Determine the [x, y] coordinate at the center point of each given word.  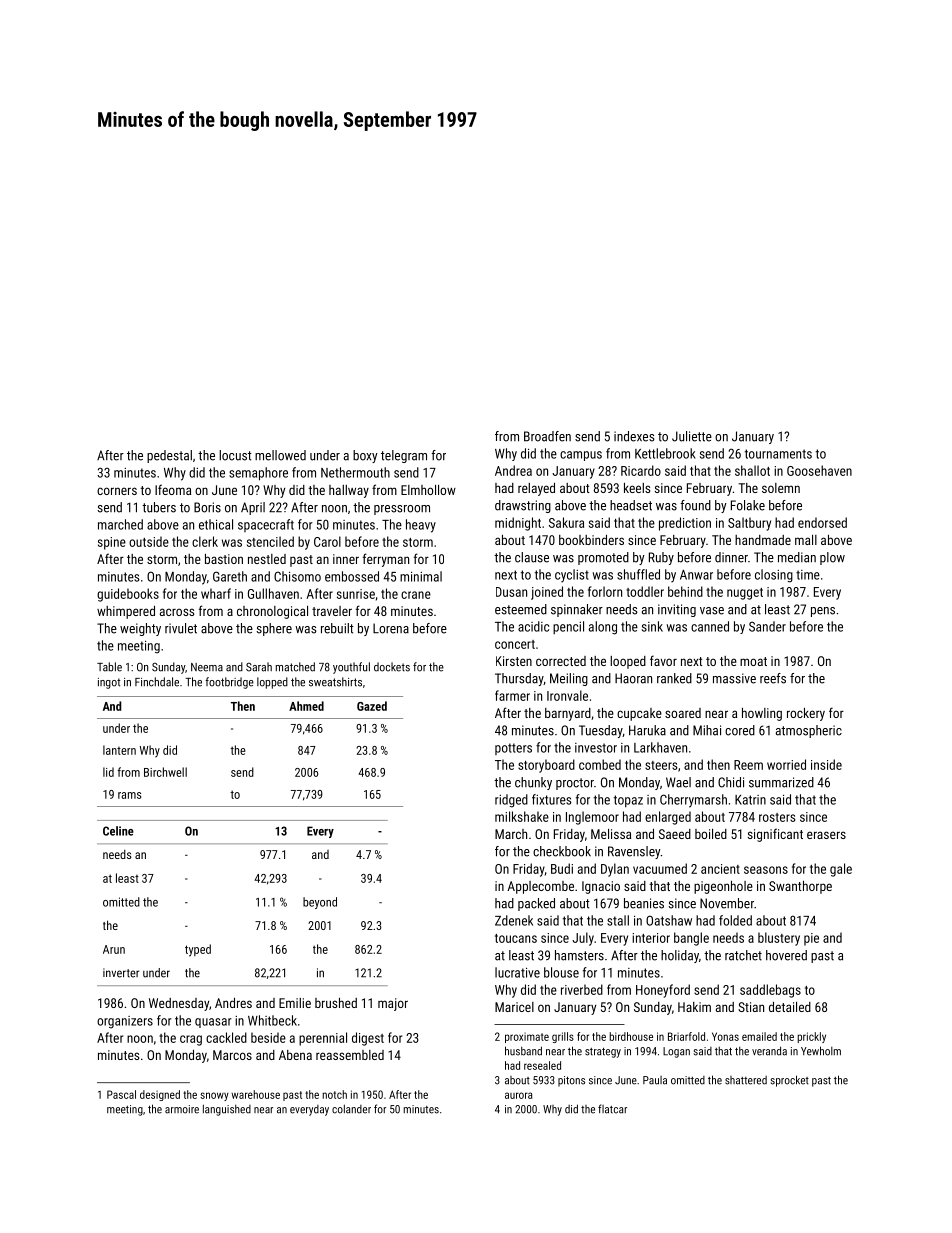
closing [774, 576]
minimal [421, 576]
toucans [516, 938]
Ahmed [306, 706]
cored [740, 730]
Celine [118, 831]
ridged [511, 801]
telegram [404, 456]
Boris [207, 507]
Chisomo [297, 576]
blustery [779, 939]
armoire [182, 1109]
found [695, 505]
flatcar [612, 1109]
